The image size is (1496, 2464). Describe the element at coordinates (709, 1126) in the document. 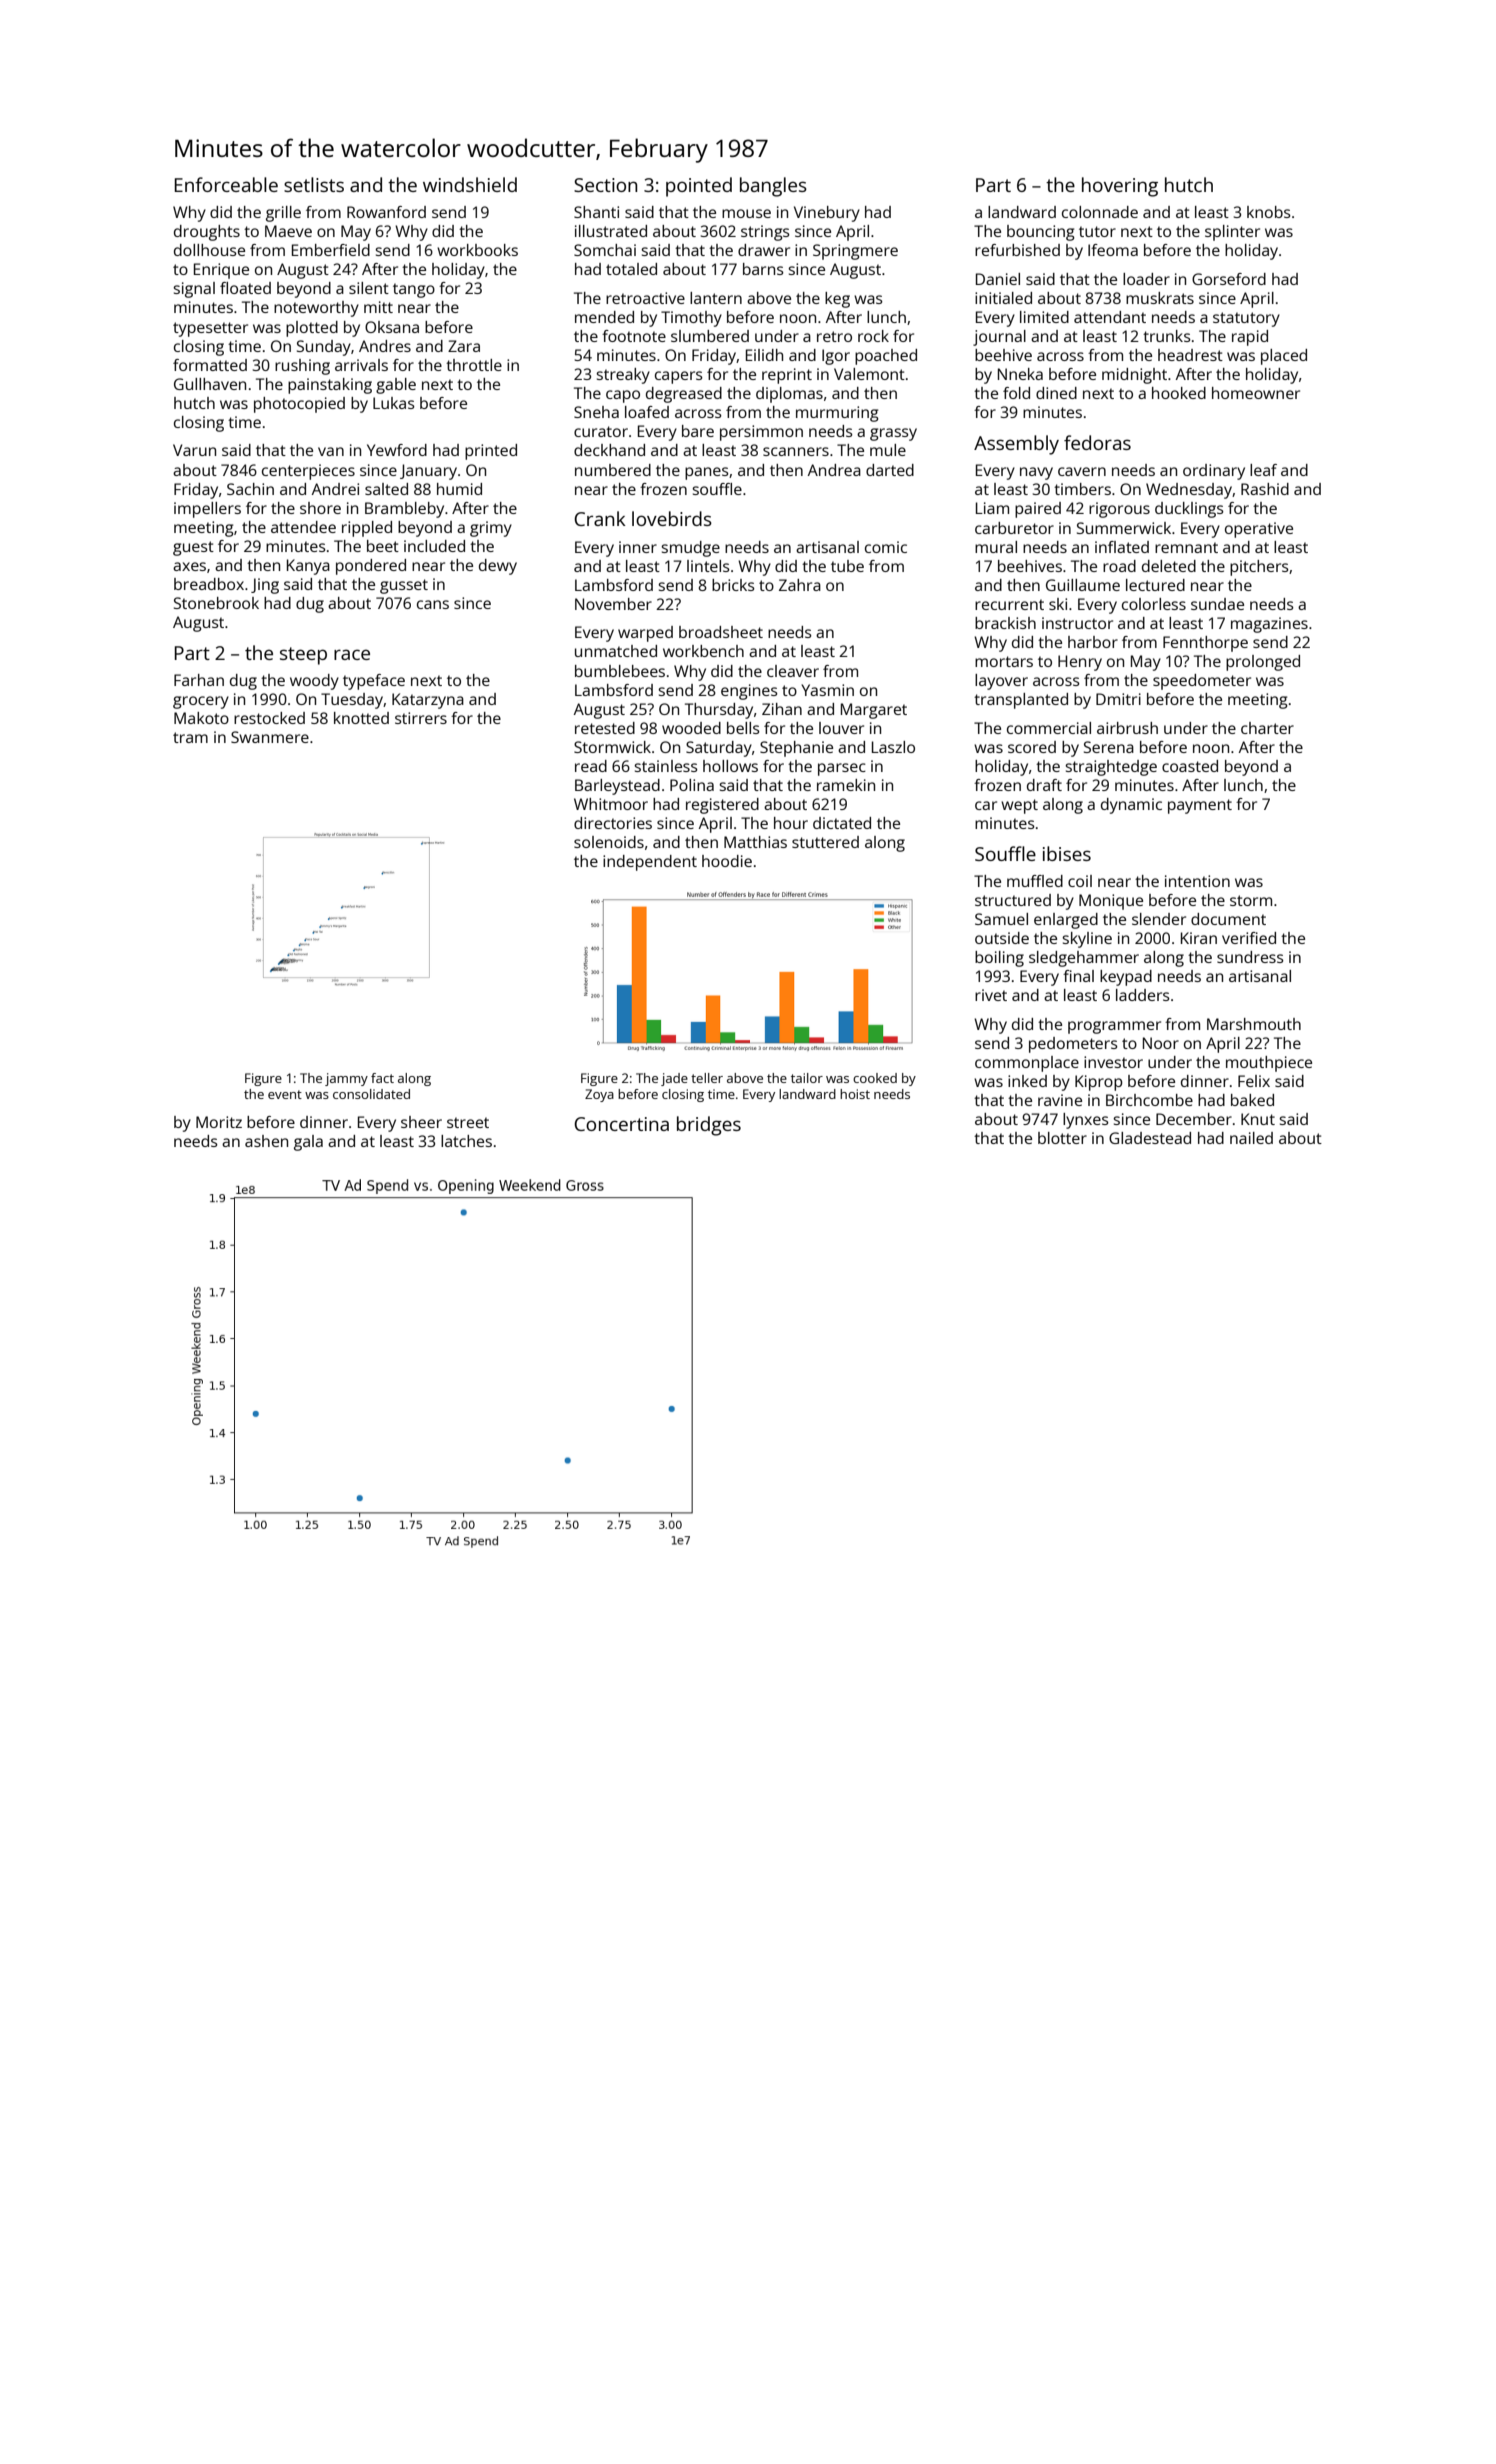

I see `bridges` at that location.
